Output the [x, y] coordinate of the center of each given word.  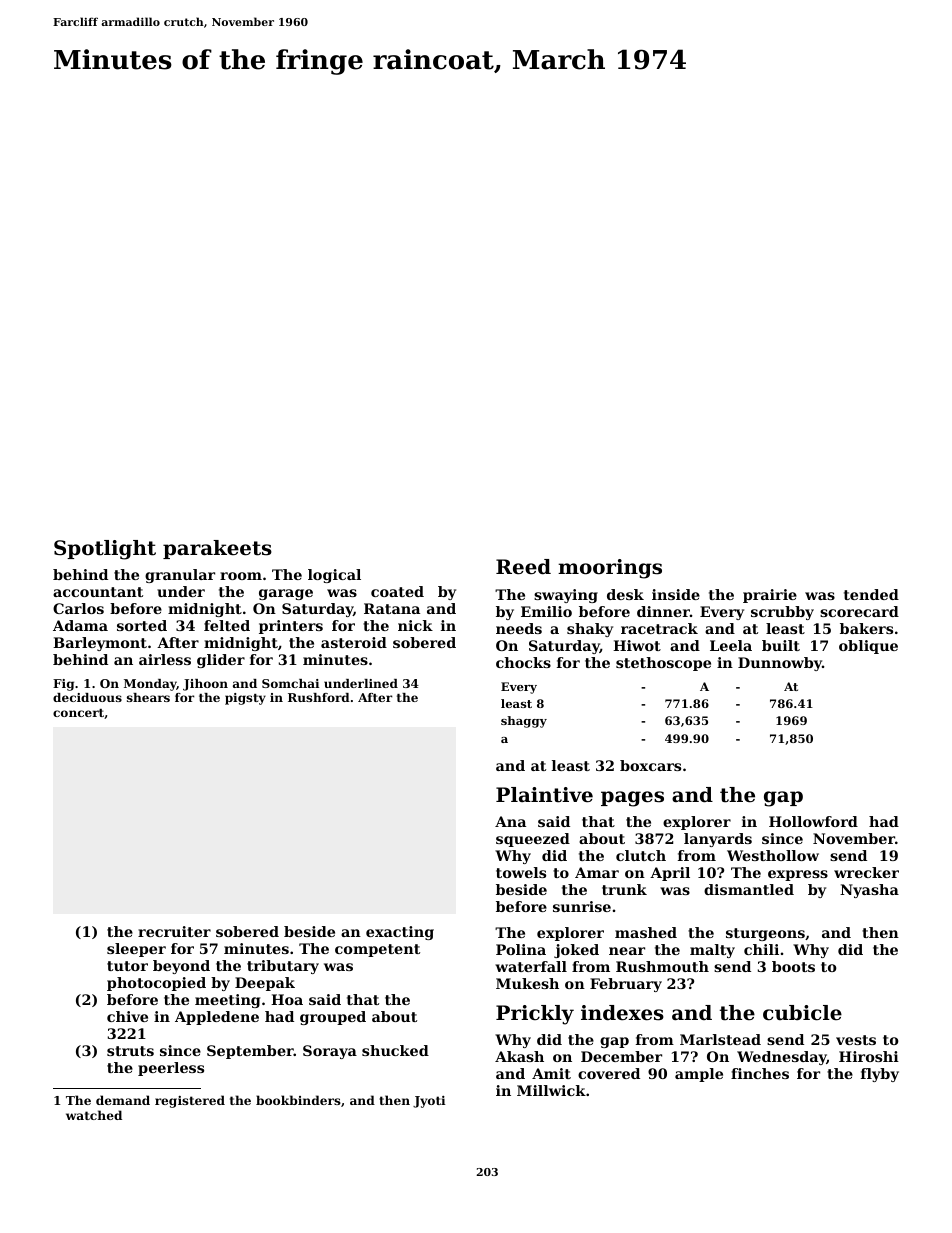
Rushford [319, 697]
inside [676, 594]
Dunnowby [780, 664]
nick [415, 625]
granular [180, 576]
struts [130, 1051]
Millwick [551, 1090]
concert [78, 713]
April [670, 874]
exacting [400, 933]
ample [699, 1075]
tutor [127, 966]
